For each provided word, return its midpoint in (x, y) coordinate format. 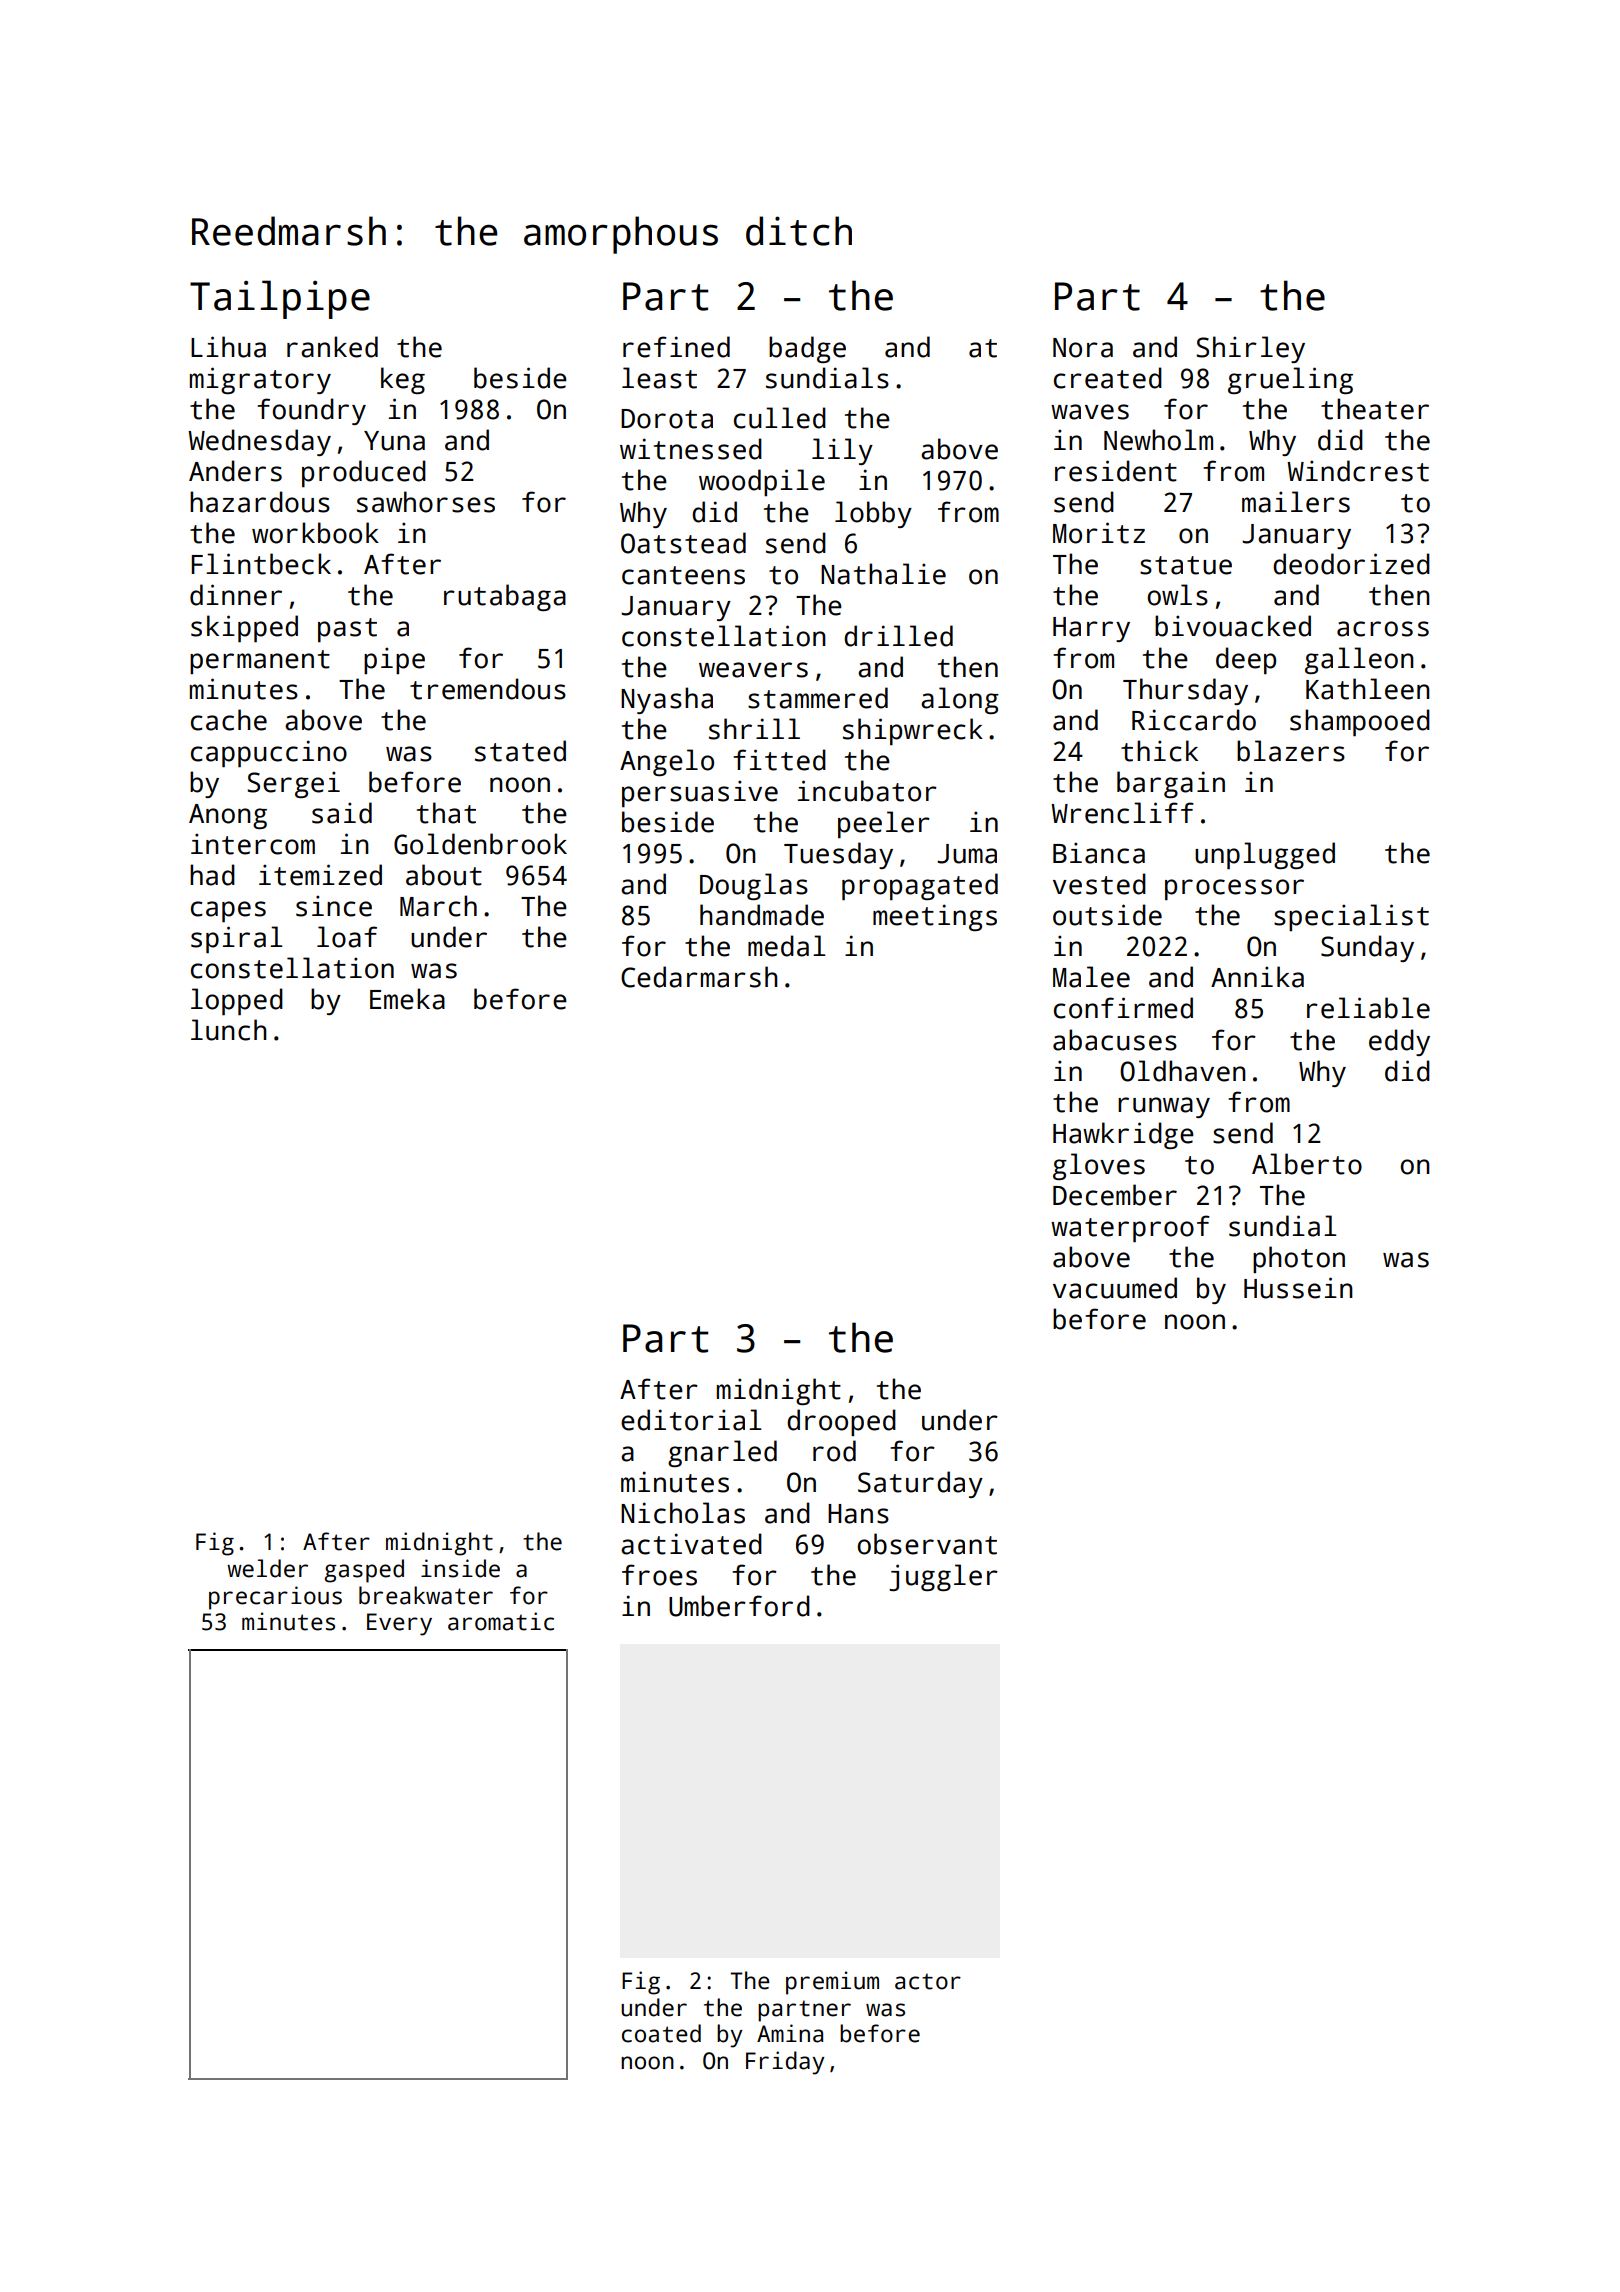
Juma (967, 854)
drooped (841, 1422)
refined (676, 347)
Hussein (1298, 1288)
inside (460, 1568)
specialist (1351, 917)
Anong (228, 816)
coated (661, 2033)
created (1108, 378)
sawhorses (426, 502)
